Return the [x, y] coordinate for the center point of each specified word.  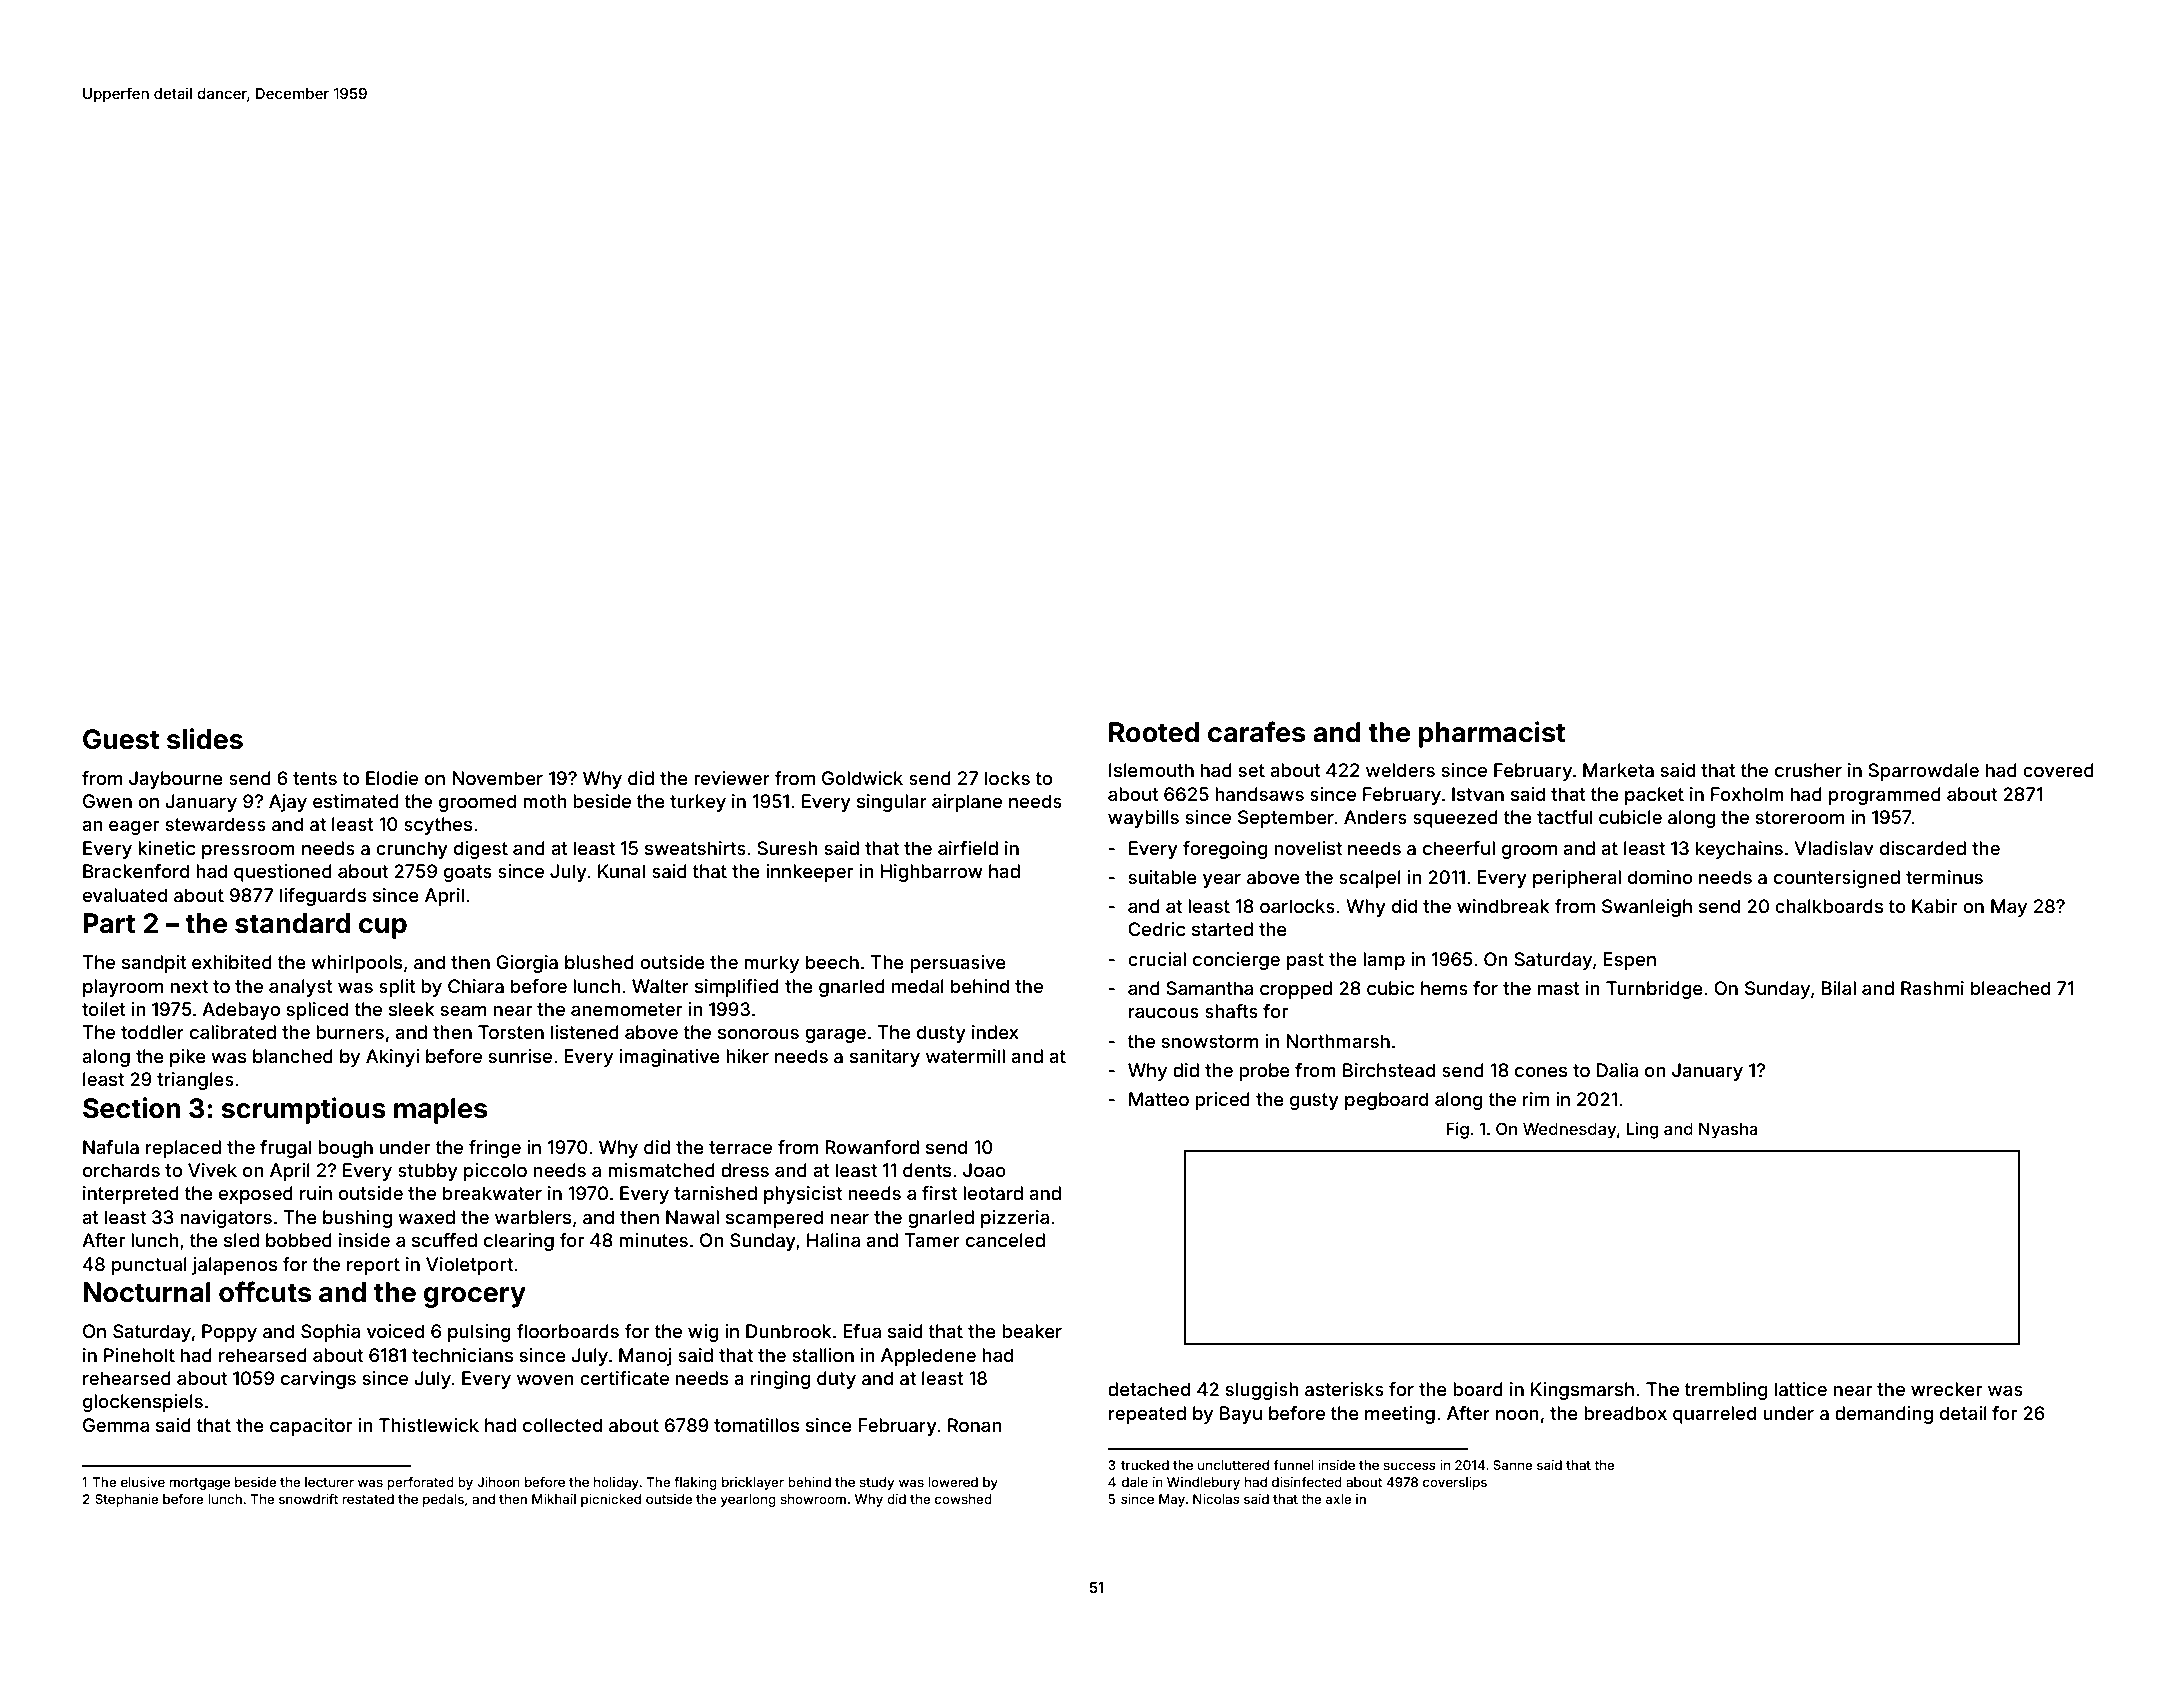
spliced [317, 1011]
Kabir [1934, 906]
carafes [1256, 732]
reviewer [732, 778]
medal [918, 986]
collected [562, 1425]
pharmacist [1492, 734]
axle [1339, 1499]
